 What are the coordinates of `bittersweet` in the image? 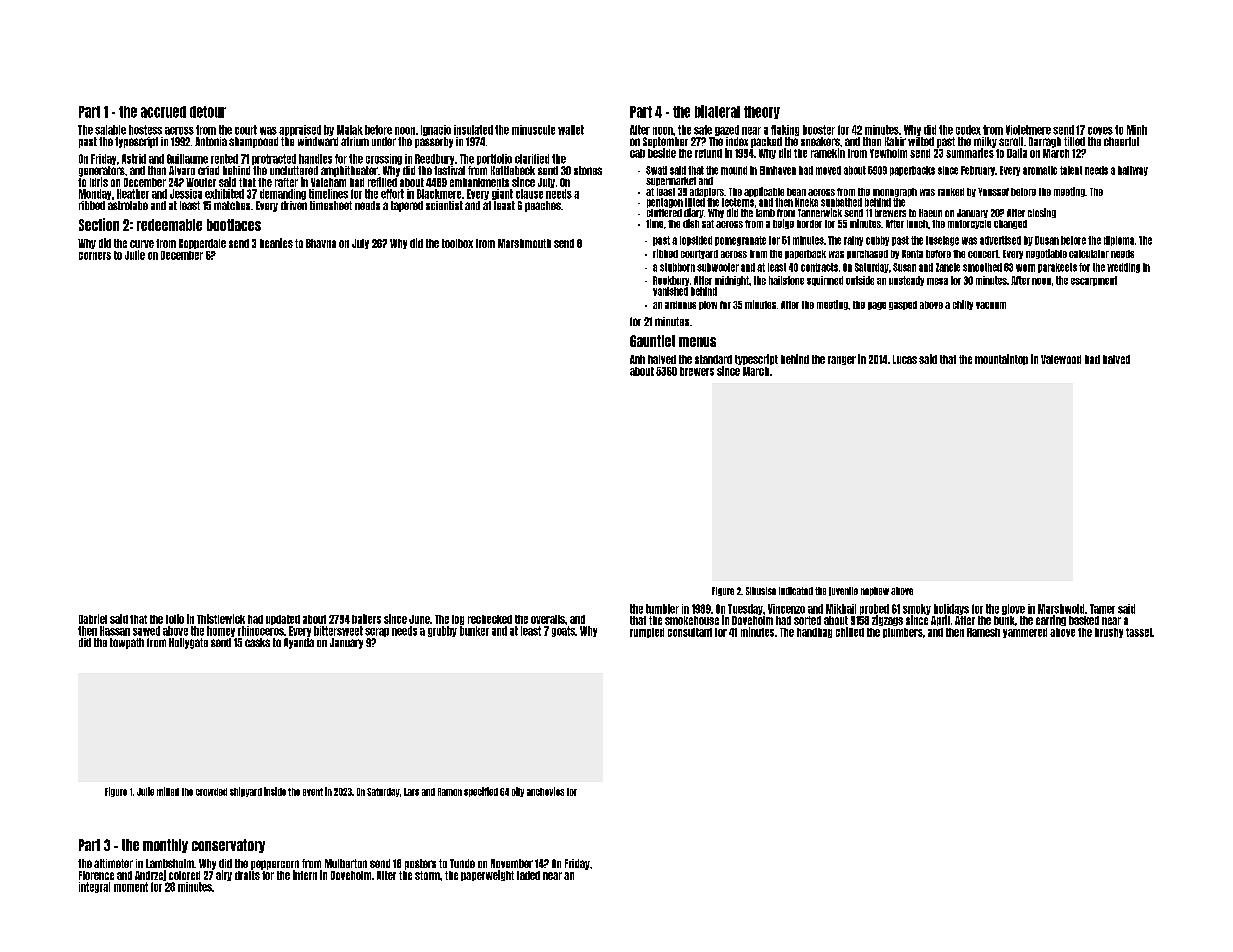 It's located at (338, 631).
